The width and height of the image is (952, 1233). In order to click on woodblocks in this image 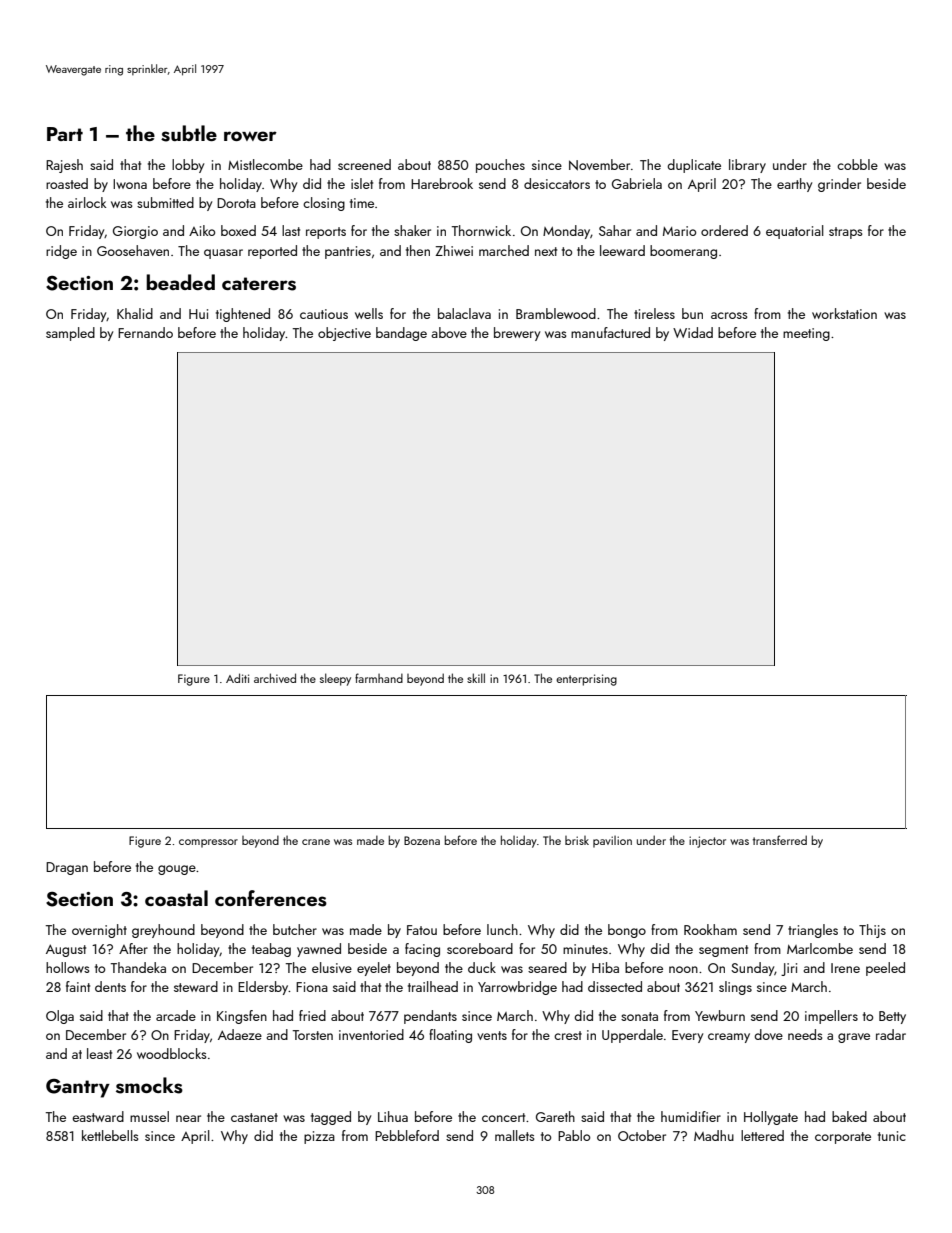, I will do `click(171, 1053)`.
